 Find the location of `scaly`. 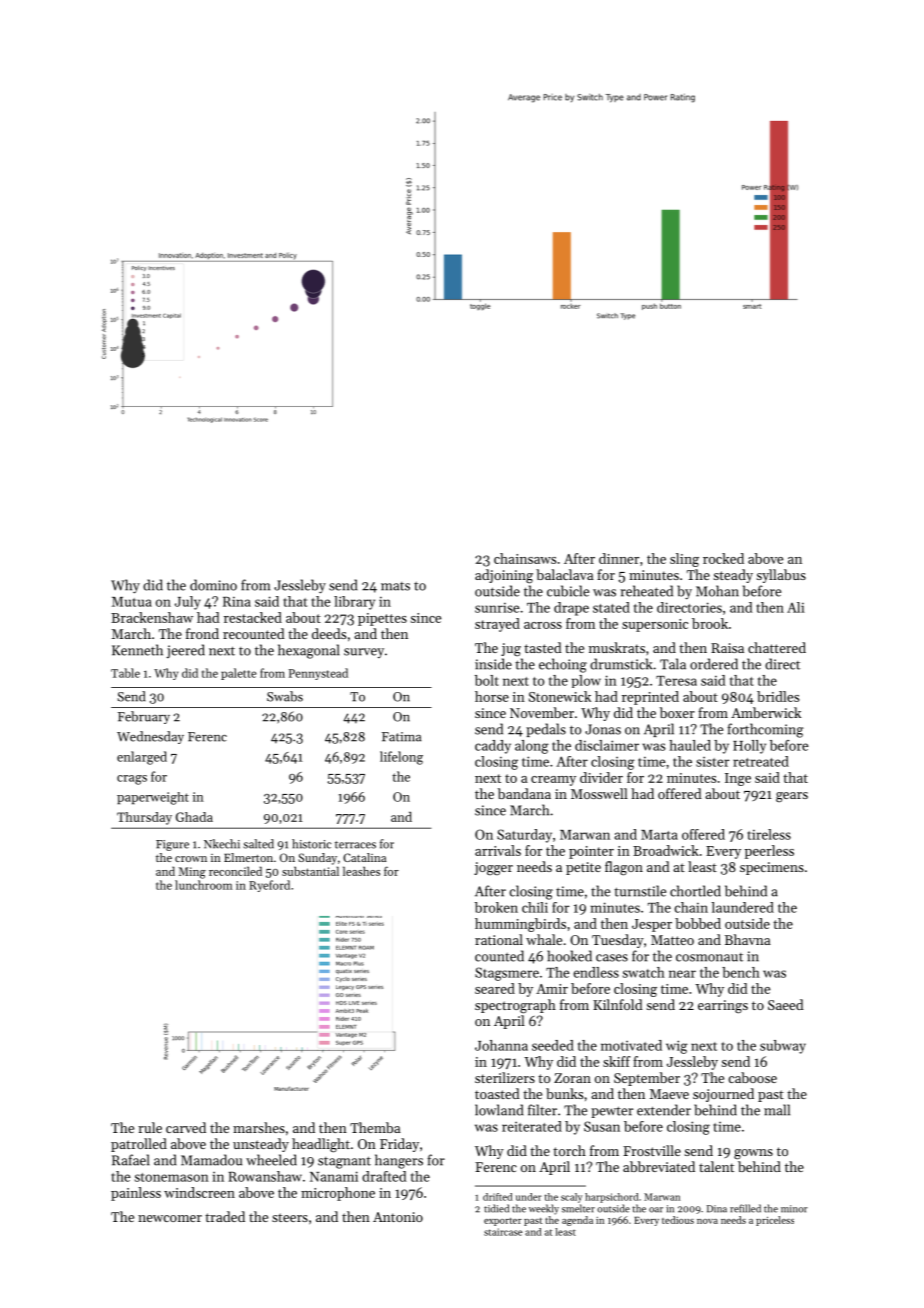

scaly is located at coordinates (571, 1198).
